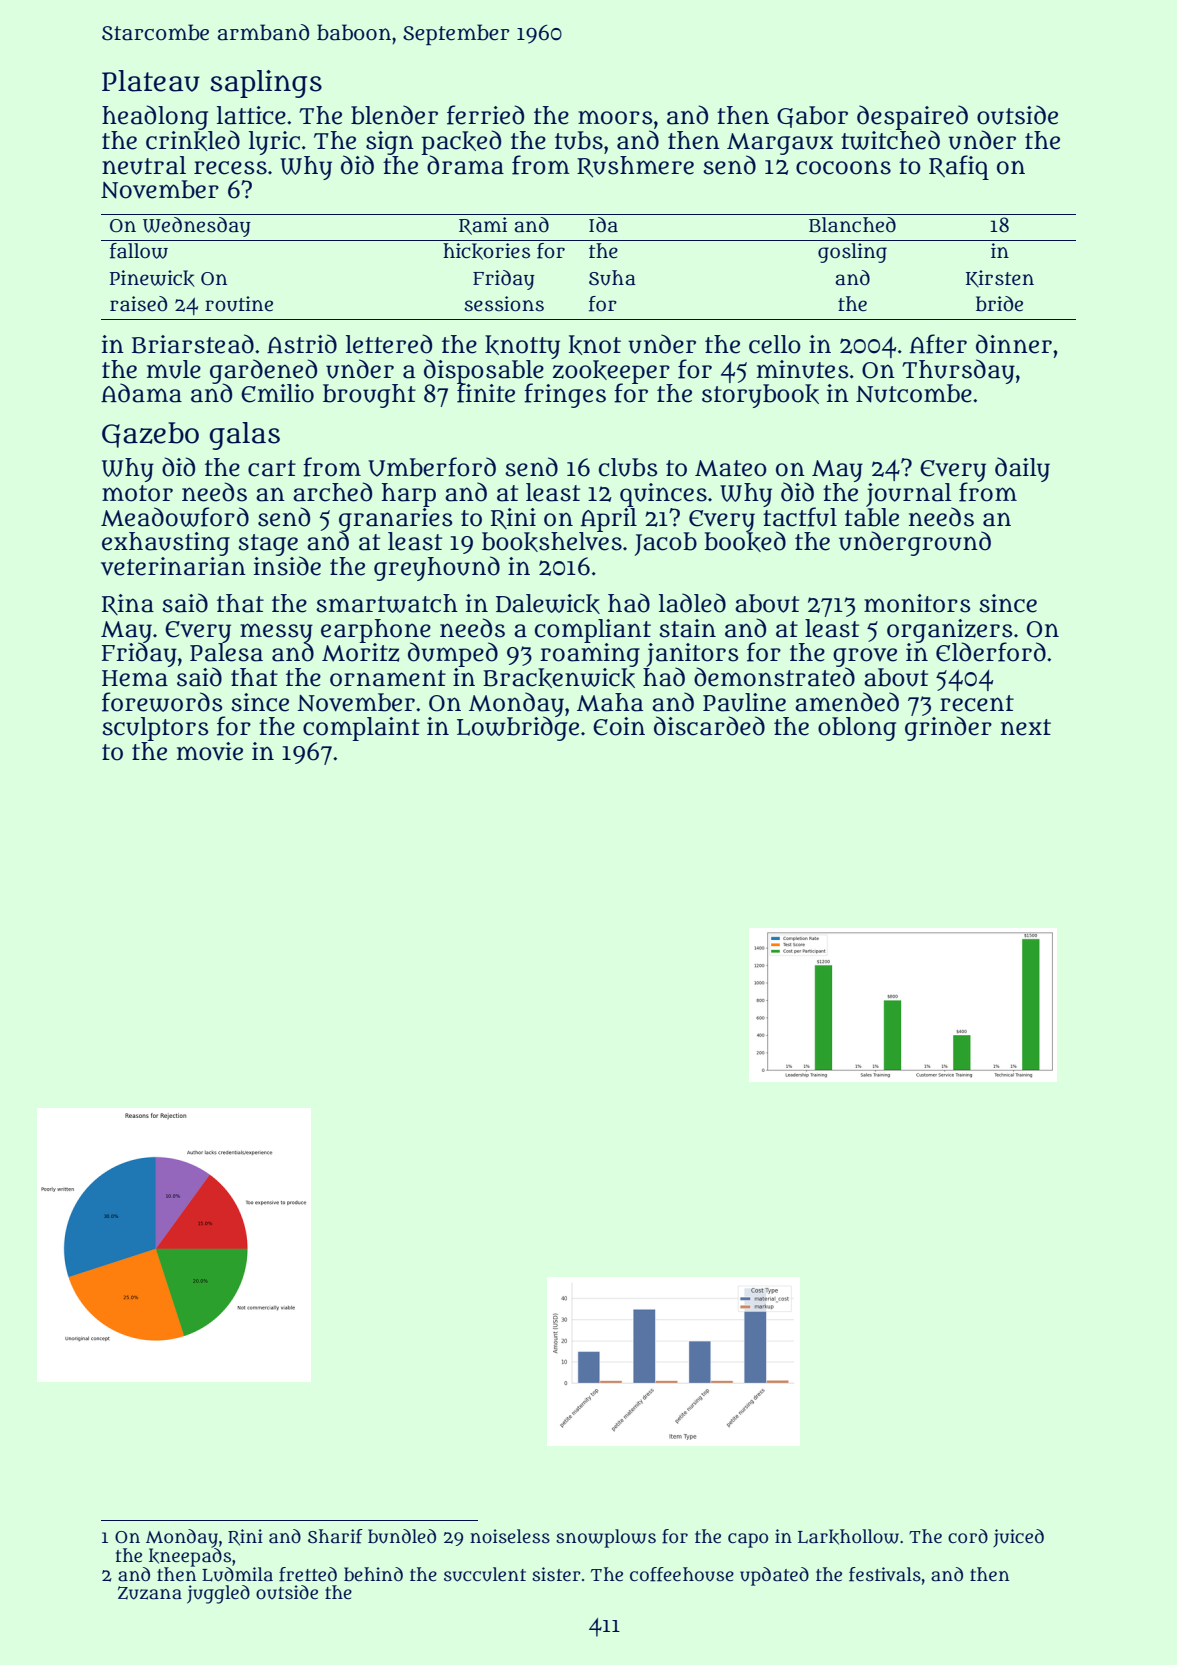  Describe the element at coordinates (485, 115) in the screenshot. I see `ferried` at that location.
